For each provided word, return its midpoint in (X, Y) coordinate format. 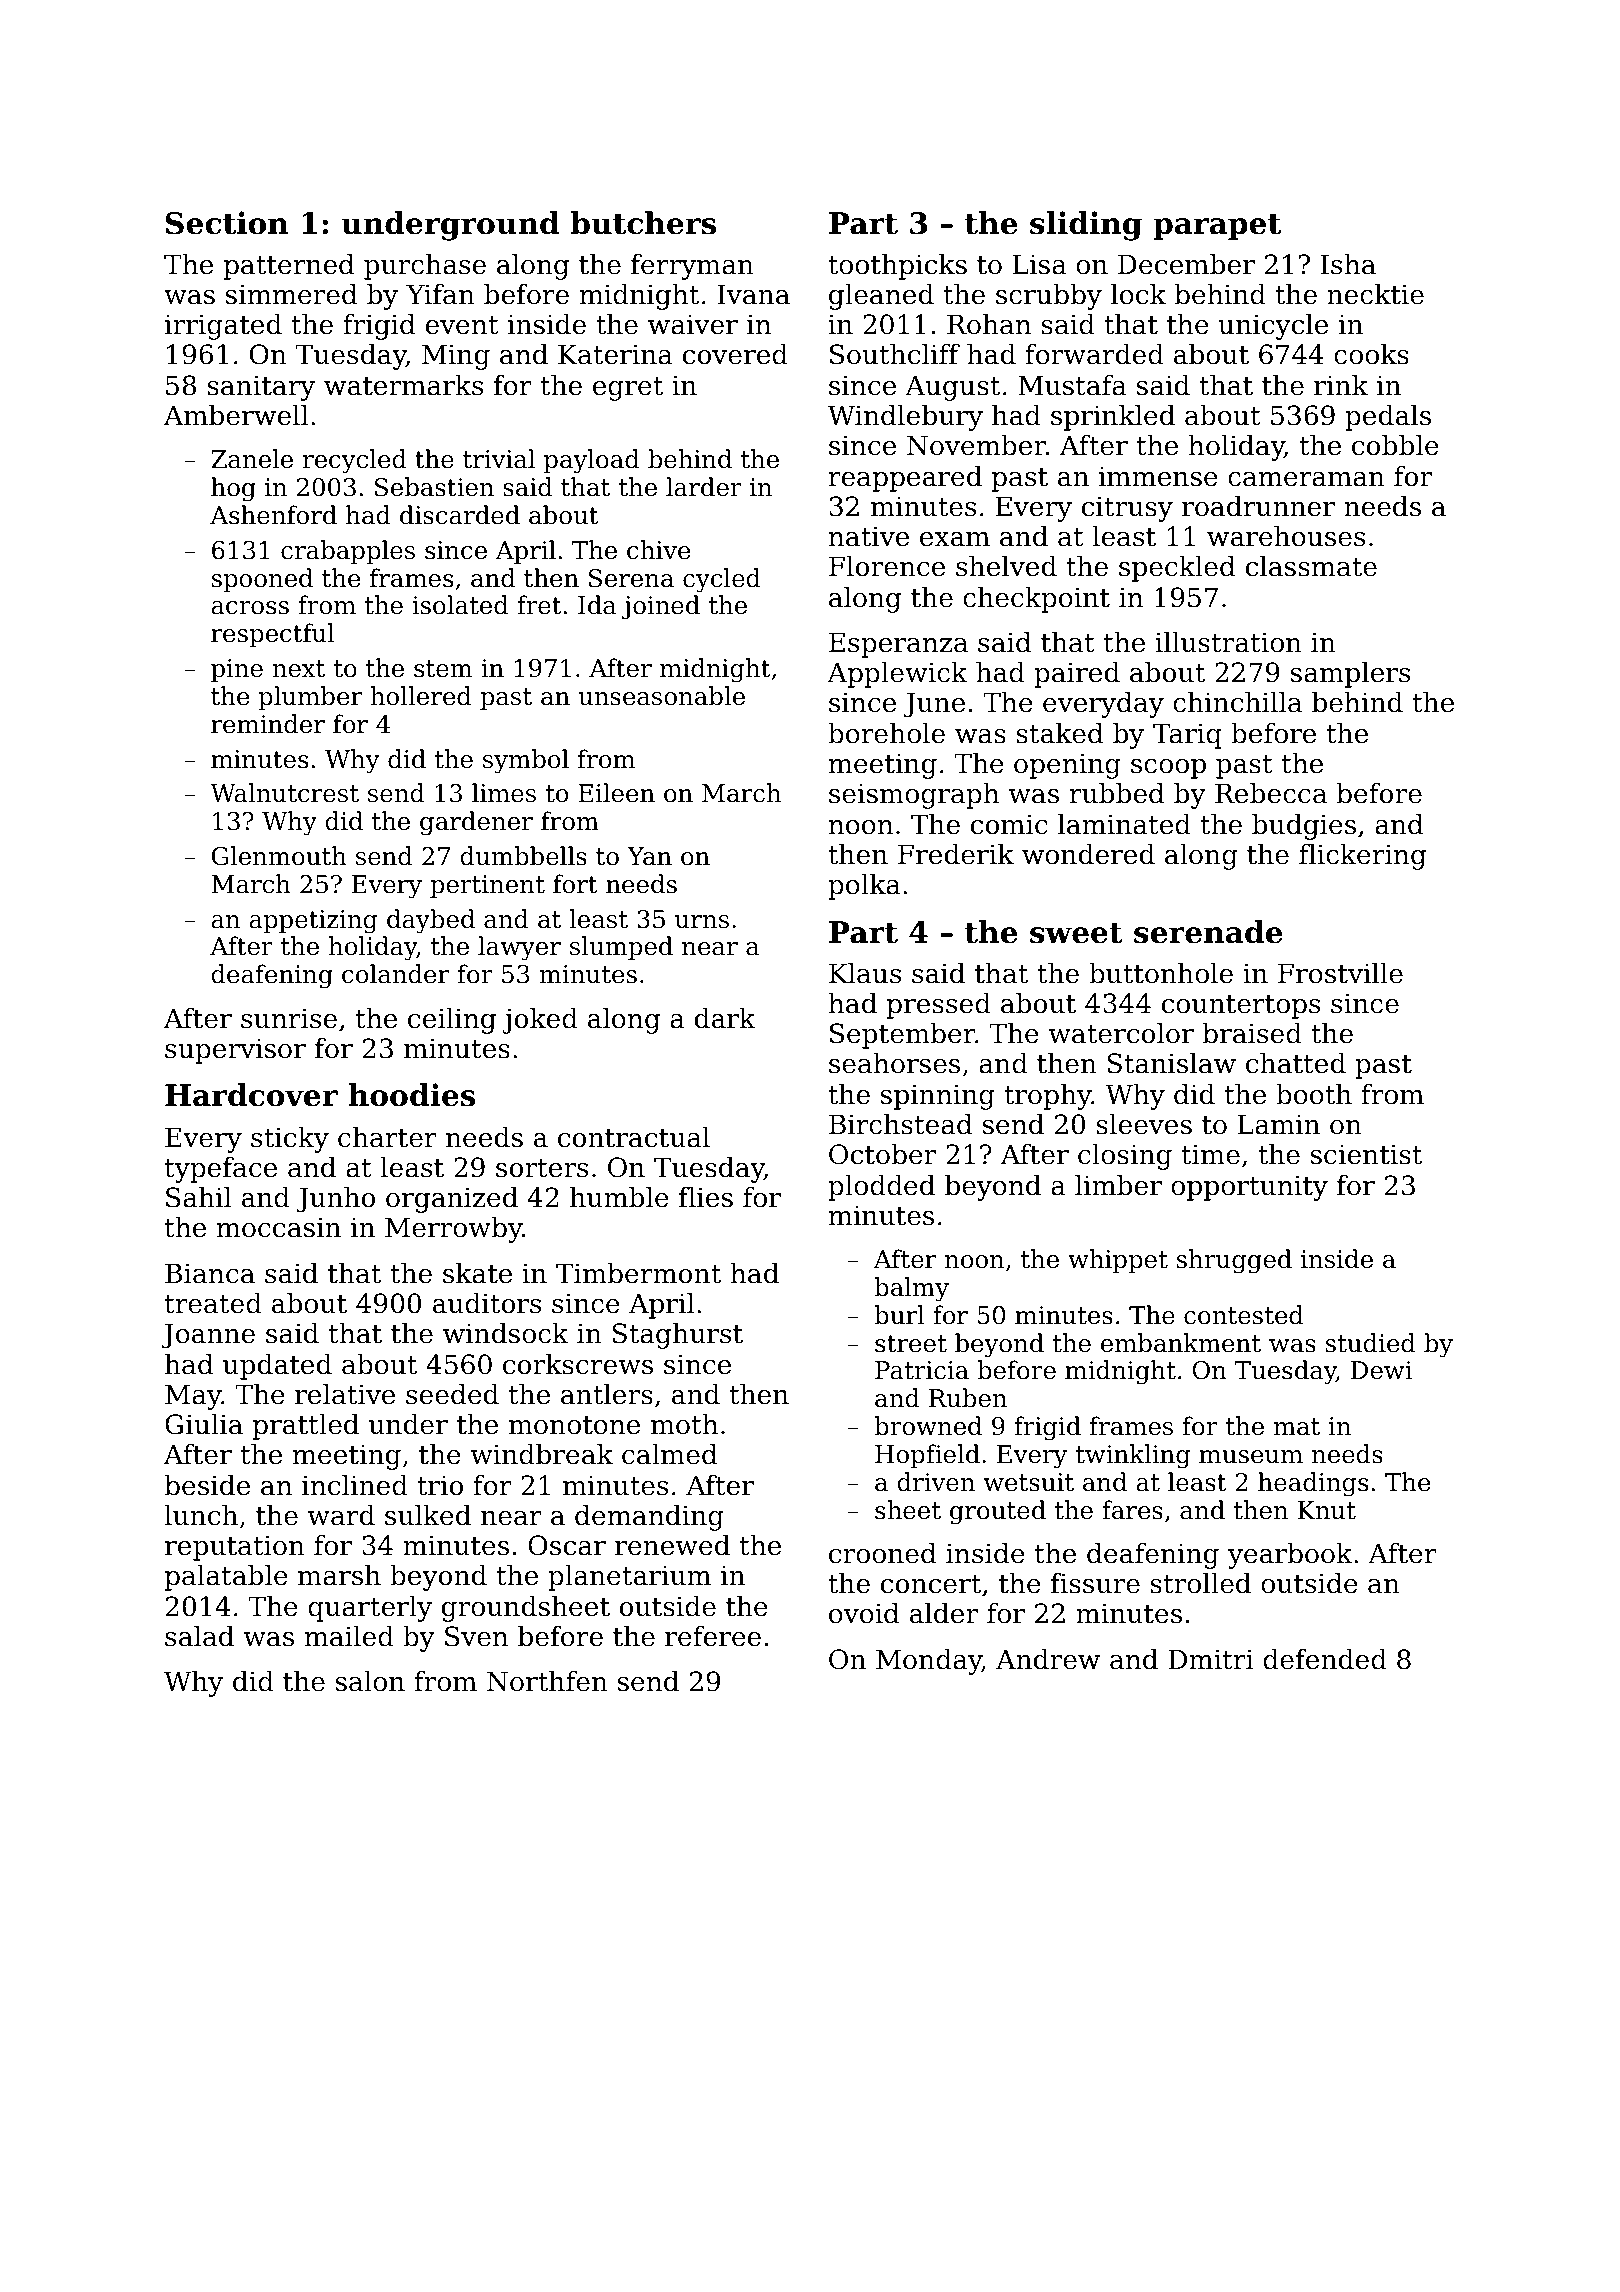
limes (504, 793)
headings (1313, 1484)
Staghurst (677, 1336)
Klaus (865, 973)
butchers (643, 223)
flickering (1362, 857)
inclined (355, 1485)
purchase (425, 267)
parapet (1217, 227)
